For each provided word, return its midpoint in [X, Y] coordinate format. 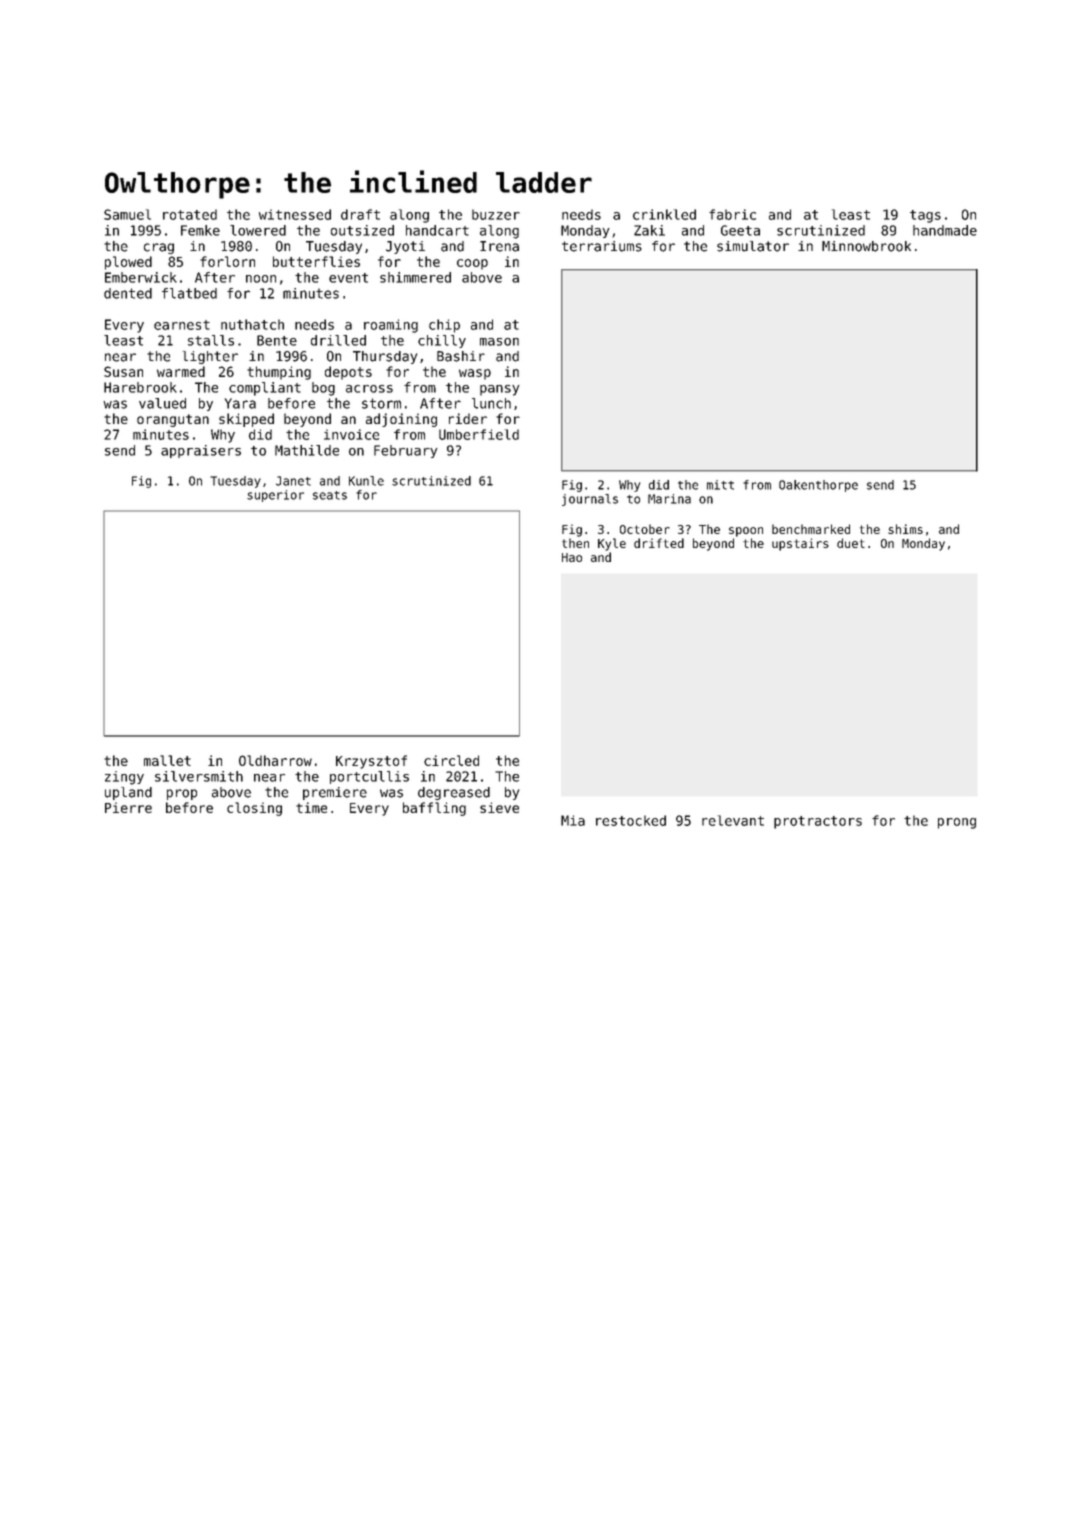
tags [925, 216]
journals [590, 500]
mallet [167, 760]
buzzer [496, 214]
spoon [746, 532]
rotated [190, 214]
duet [851, 543]
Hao [572, 557]
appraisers [201, 451]
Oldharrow [275, 760]
